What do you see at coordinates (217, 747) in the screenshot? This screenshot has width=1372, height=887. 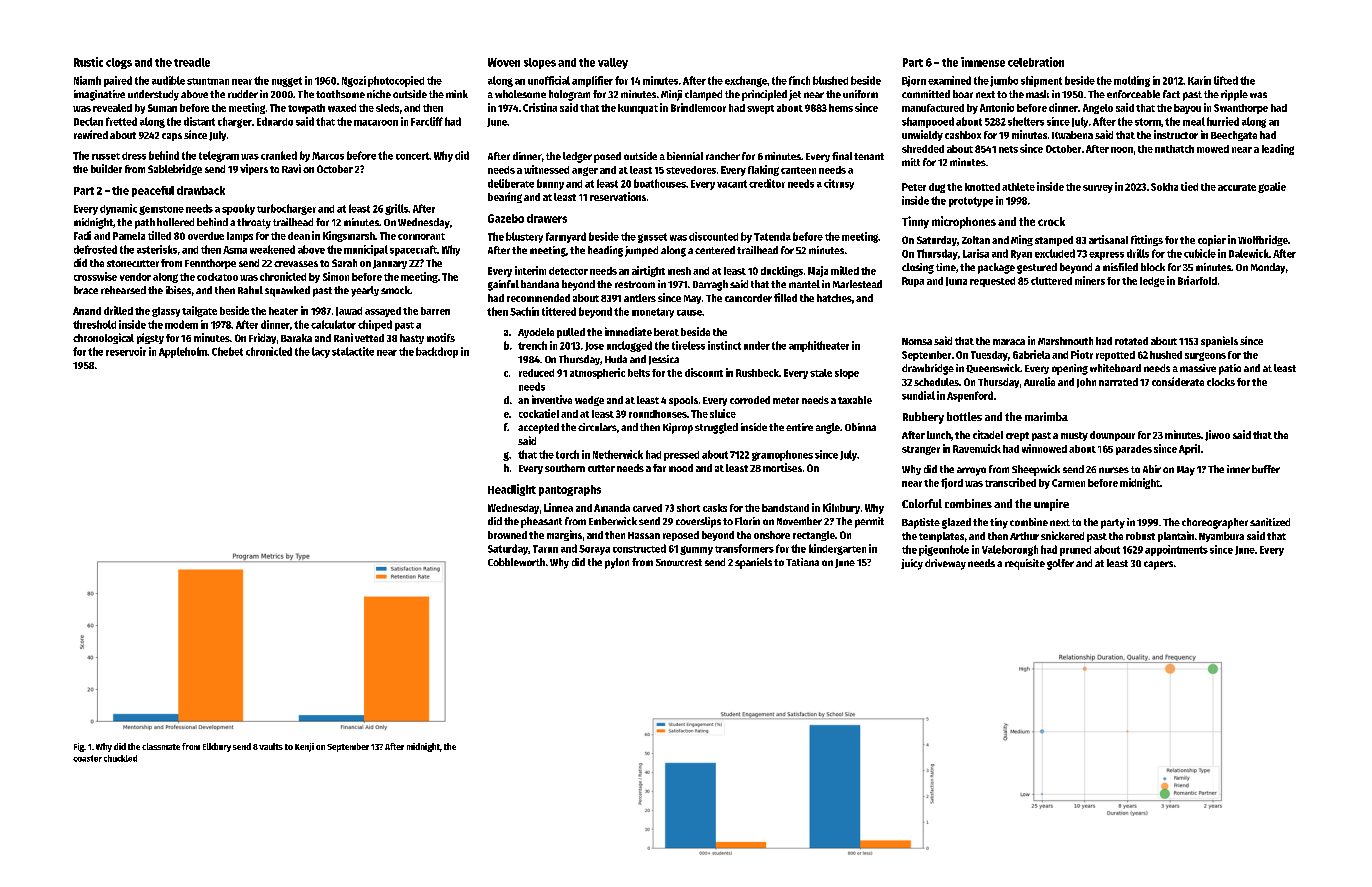 I see `Elkbury` at bounding box center [217, 747].
